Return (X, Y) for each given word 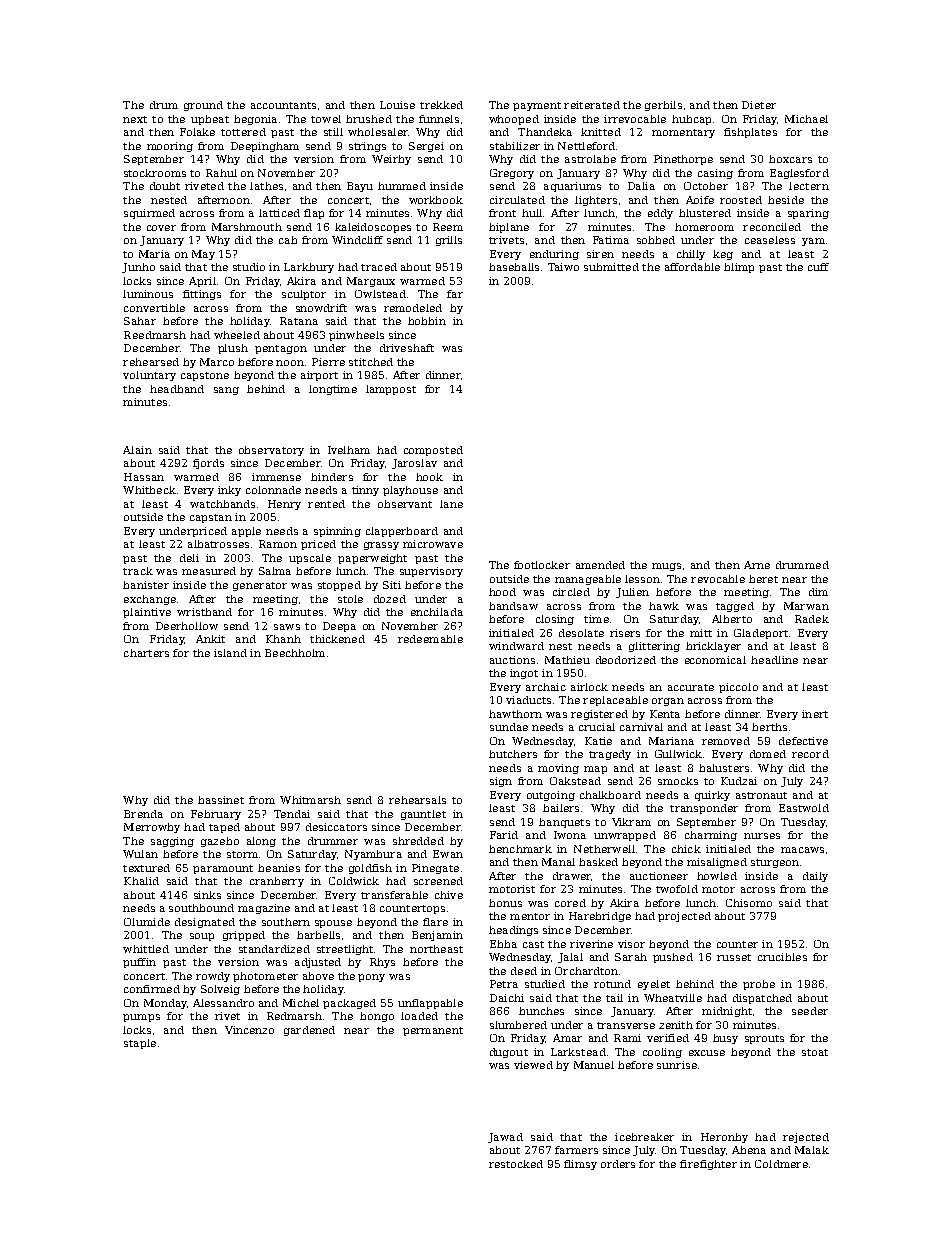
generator (260, 586)
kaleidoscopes (373, 228)
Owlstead (380, 294)
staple (140, 1044)
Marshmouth (247, 227)
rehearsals (417, 800)
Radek (812, 619)
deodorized (626, 660)
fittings (202, 295)
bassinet (221, 800)
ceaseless (770, 240)
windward (516, 646)
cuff (818, 267)
